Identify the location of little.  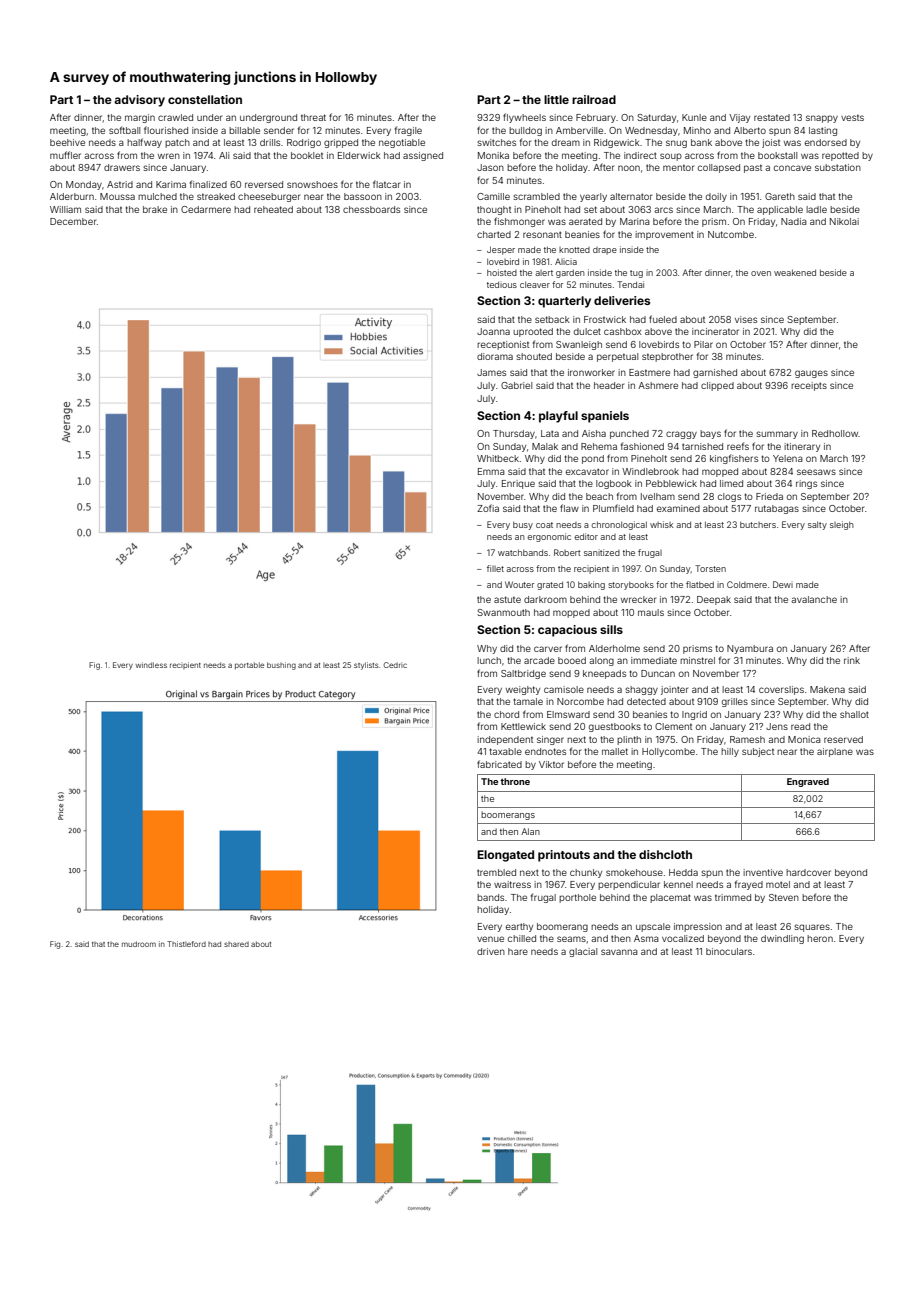
(556, 99).
